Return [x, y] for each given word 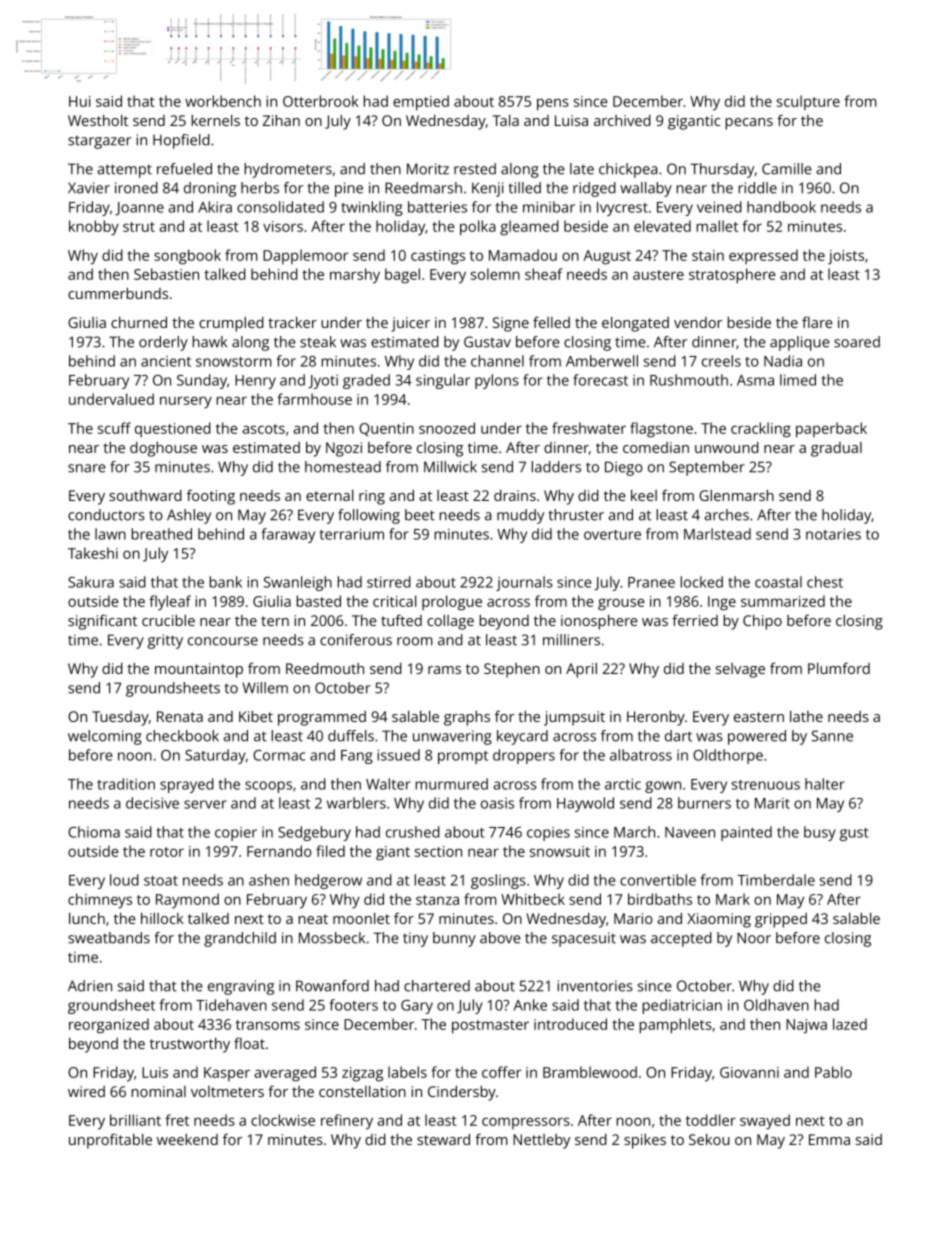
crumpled [231, 324]
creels [721, 361]
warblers [356, 803]
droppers [524, 756]
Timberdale [776, 880]
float [249, 1043]
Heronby [656, 718]
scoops [268, 787]
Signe [511, 324]
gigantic [694, 122]
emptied [421, 103]
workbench [223, 101]
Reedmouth [325, 668]
